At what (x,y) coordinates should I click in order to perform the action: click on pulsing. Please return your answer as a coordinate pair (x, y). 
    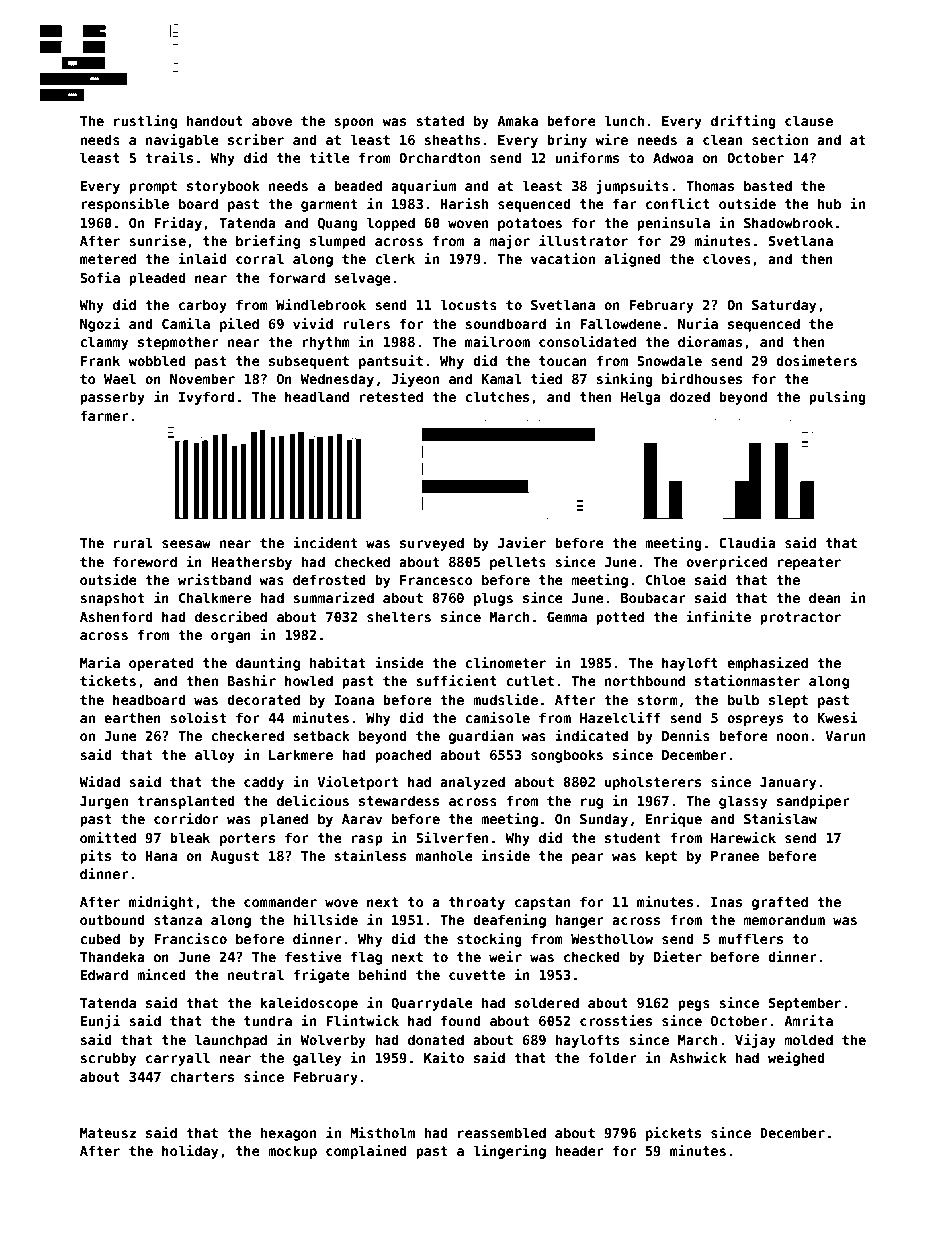
    Looking at the image, I should click on (837, 398).
